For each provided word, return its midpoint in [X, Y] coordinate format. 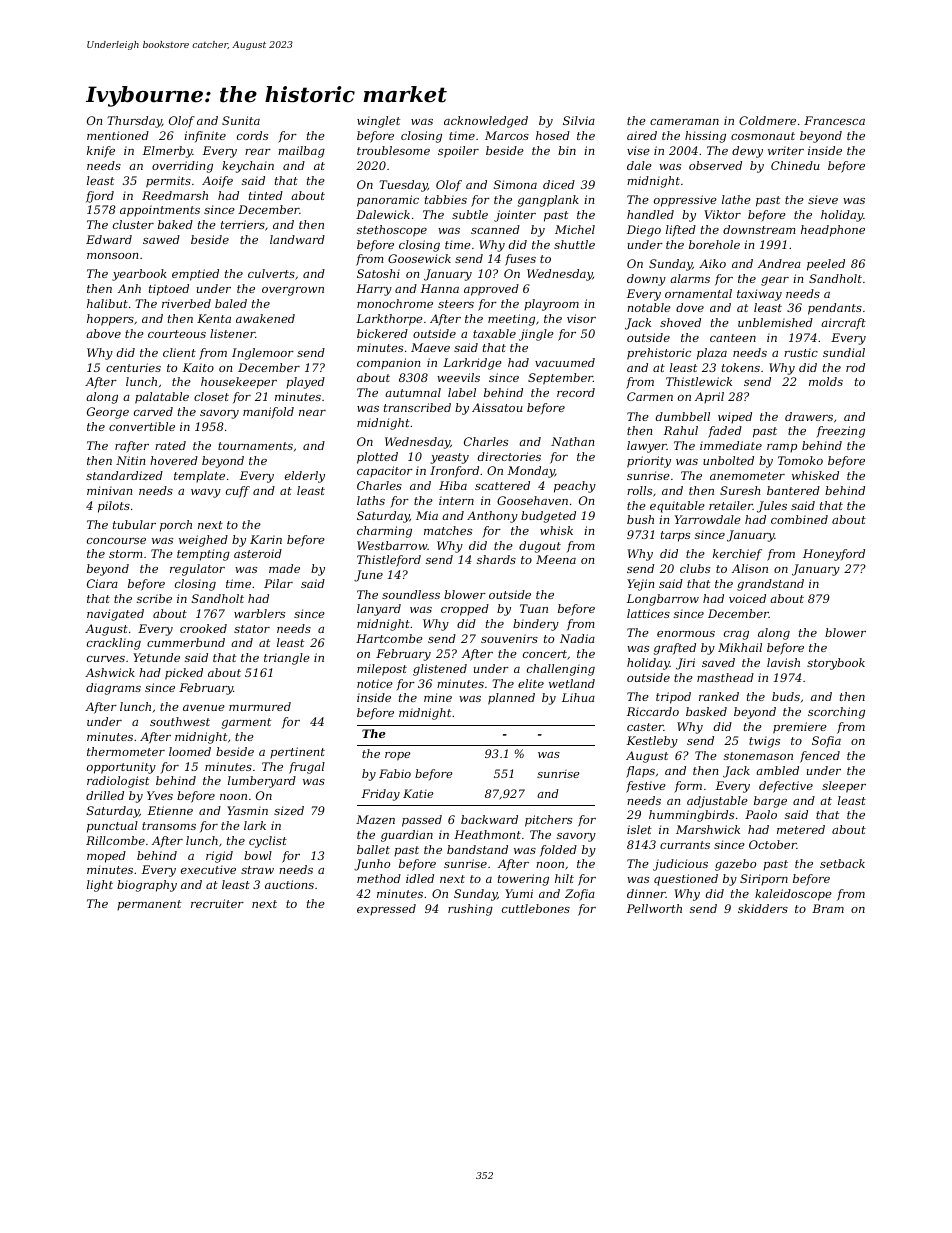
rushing [470, 910]
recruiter [217, 903]
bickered [382, 333]
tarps [675, 536]
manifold [268, 413]
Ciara [102, 583]
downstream [759, 229]
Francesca [834, 120]
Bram [828, 908]
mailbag [301, 152]
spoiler [458, 152]
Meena [556, 559]
